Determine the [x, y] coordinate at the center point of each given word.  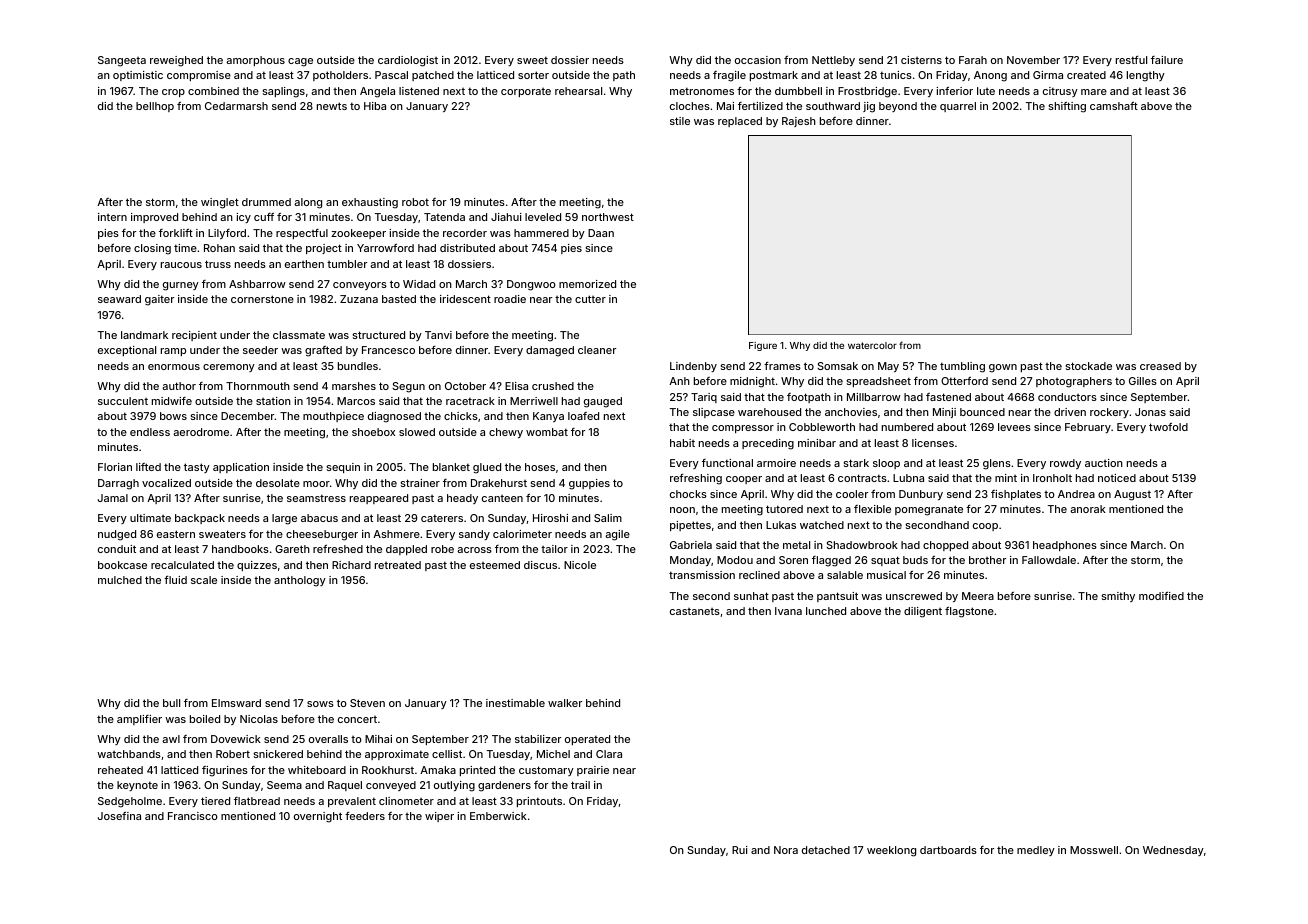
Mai [725, 106]
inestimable [515, 703]
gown [1003, 368]
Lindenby [693, 367]
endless [150, 432]
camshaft [1114, 106]
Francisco [193, 816]
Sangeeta [122, 61]
